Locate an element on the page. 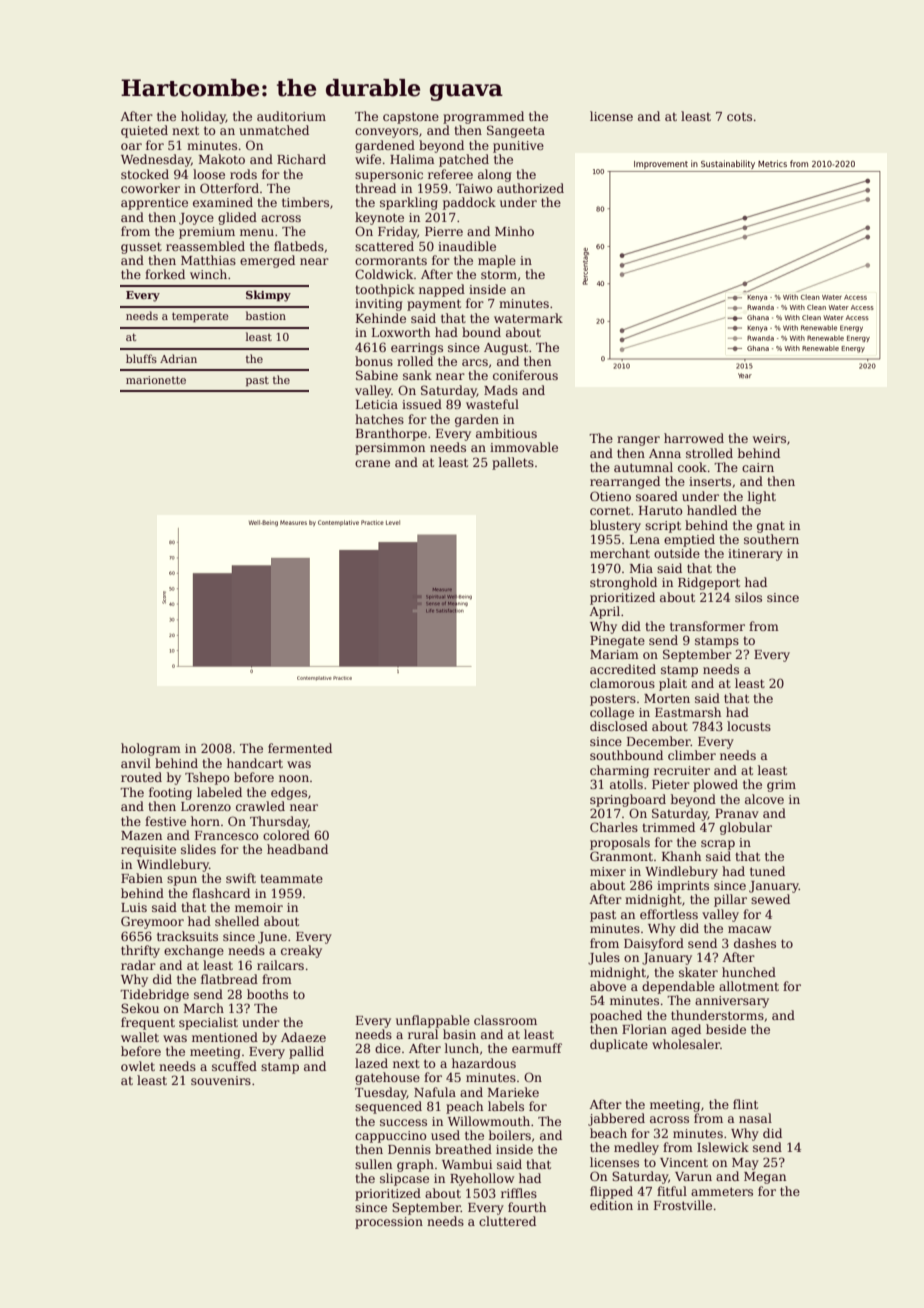  souvenirs is located at coordinates (221, 1080).
